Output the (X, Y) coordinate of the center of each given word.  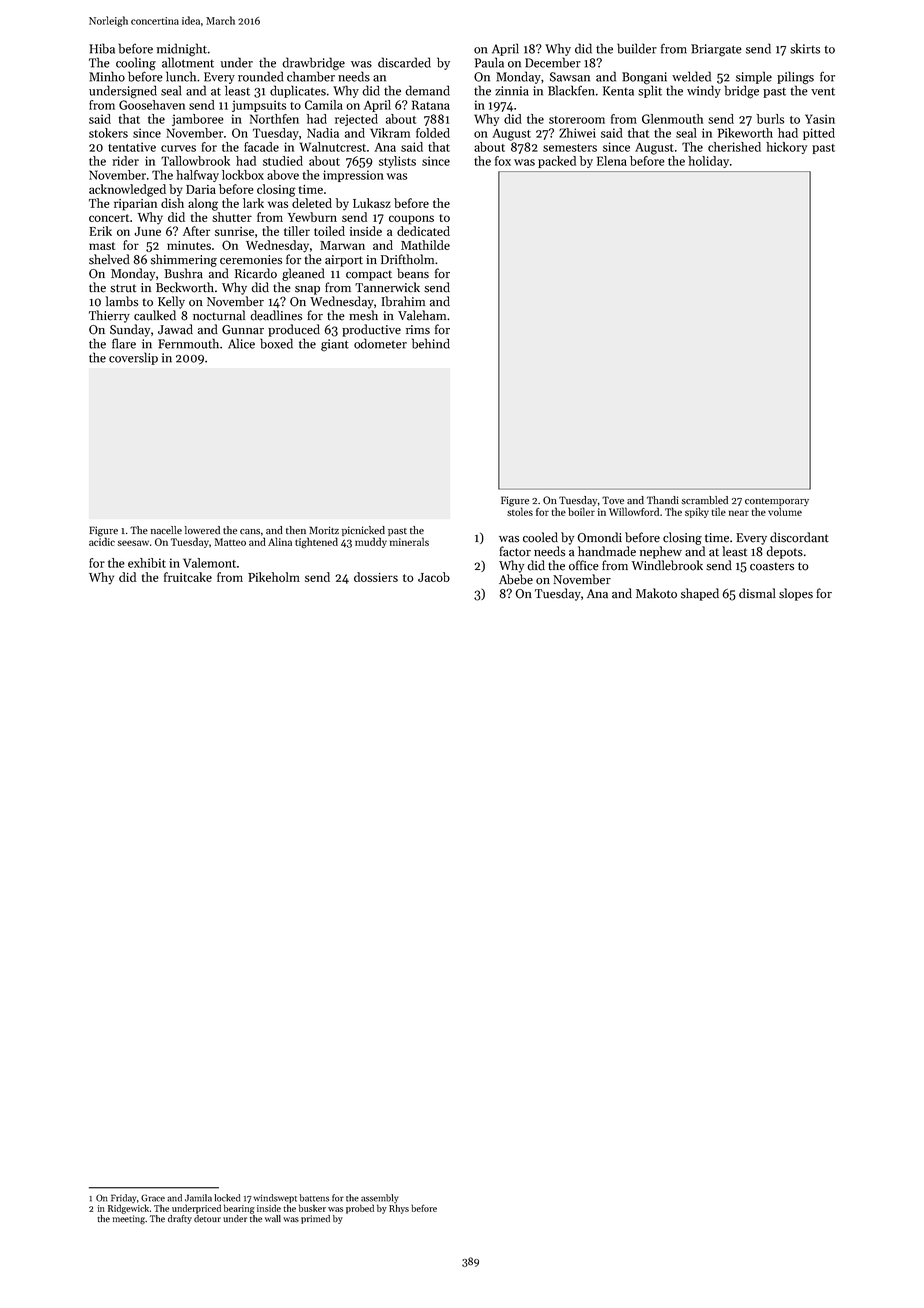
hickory (786, 148)
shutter (232, 217)
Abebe (516, 579)
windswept (275, 1198)
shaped (700, 594)
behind (431, 343)
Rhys (399, 1209)
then (296, 530)
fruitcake (188, 577)
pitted (819, 134)
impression (353, 176)
